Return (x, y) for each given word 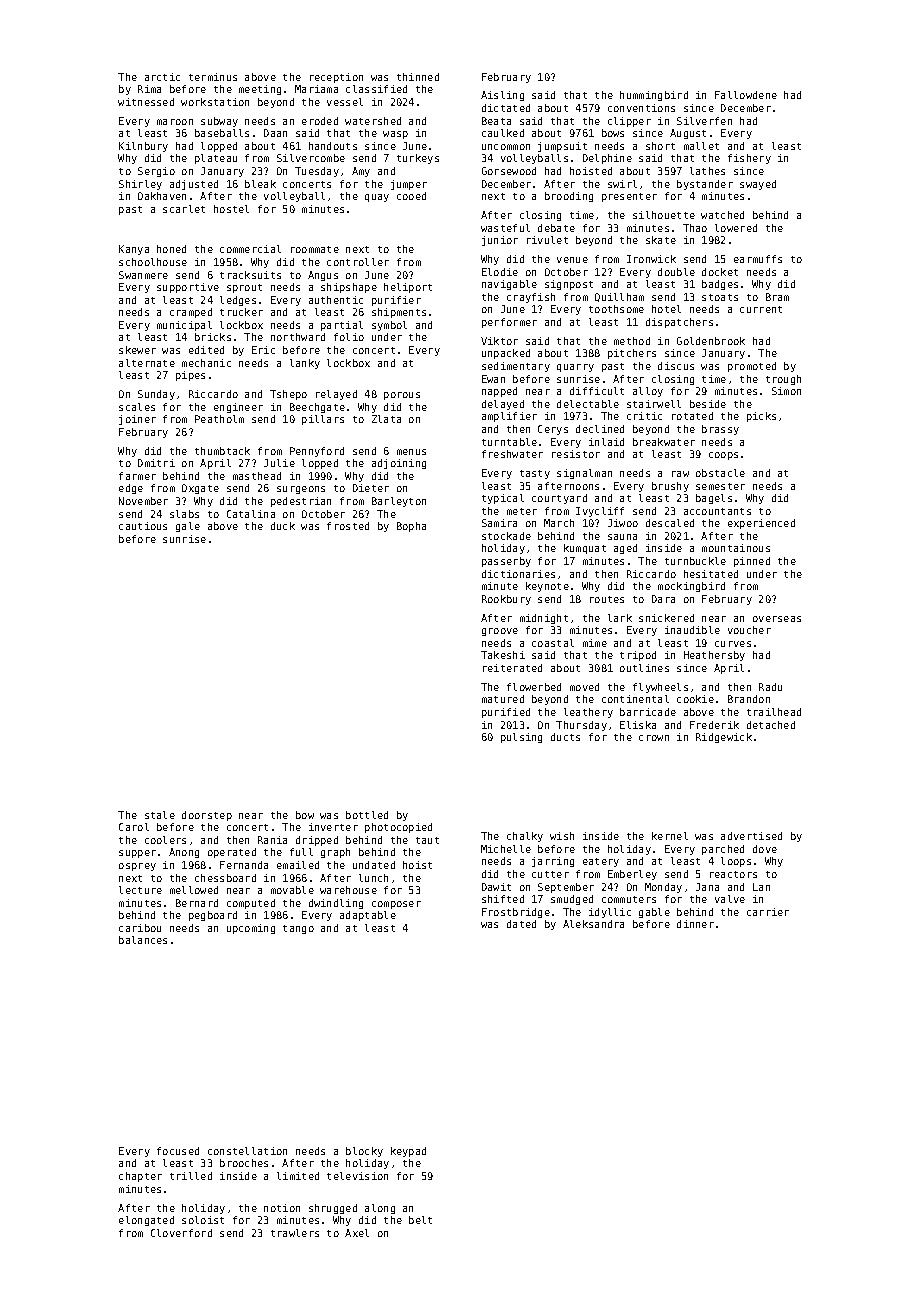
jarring (553, 862)
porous (402, 396)
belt (420, 1220)
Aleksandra (593, 924)
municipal (184, 326)
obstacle (720, 473)
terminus (213, 77)
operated (232, 853)
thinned (418, 77)
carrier (768, 912)
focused (178, 1151)
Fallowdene (746, 95)
